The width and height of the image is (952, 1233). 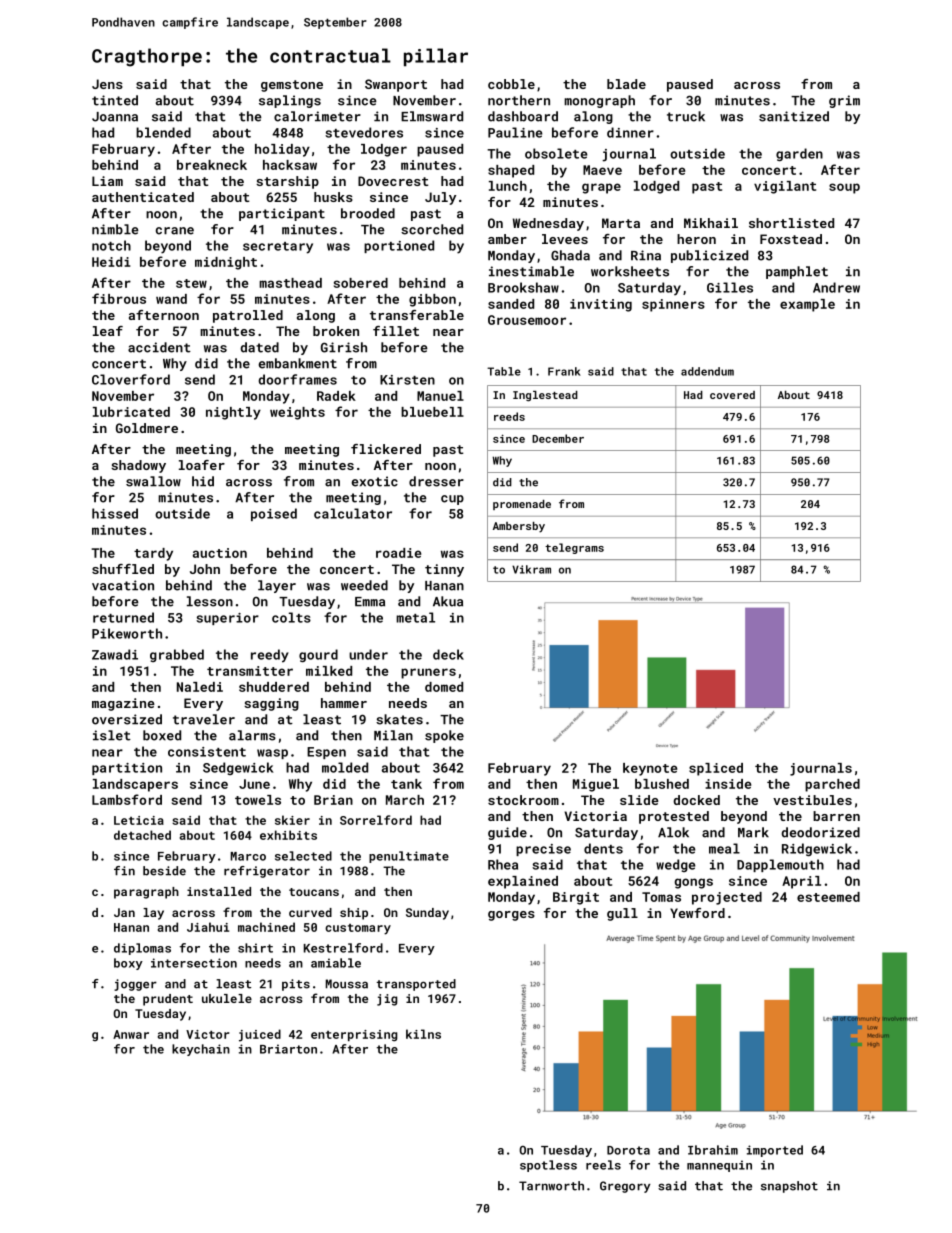 What do you see at coordinates (625, 1187) in the image?
I see `Gregory` at bounding box center [625, 1187].
